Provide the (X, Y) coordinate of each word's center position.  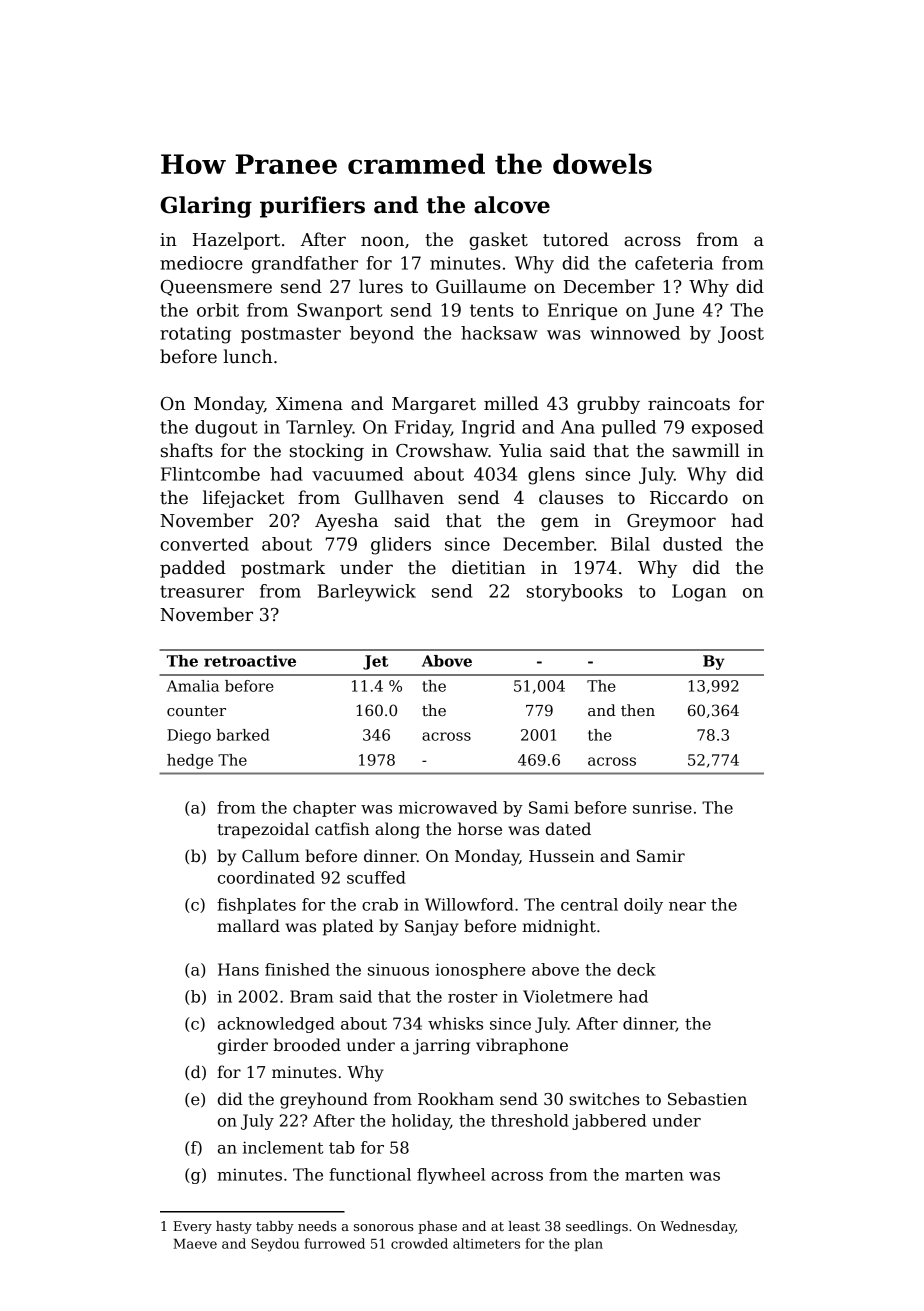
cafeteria (674, 263)
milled (511, 403)
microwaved (448, 807)
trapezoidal (263, 830)
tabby (275, 1227)
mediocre (201, 263)
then (638, 710)
